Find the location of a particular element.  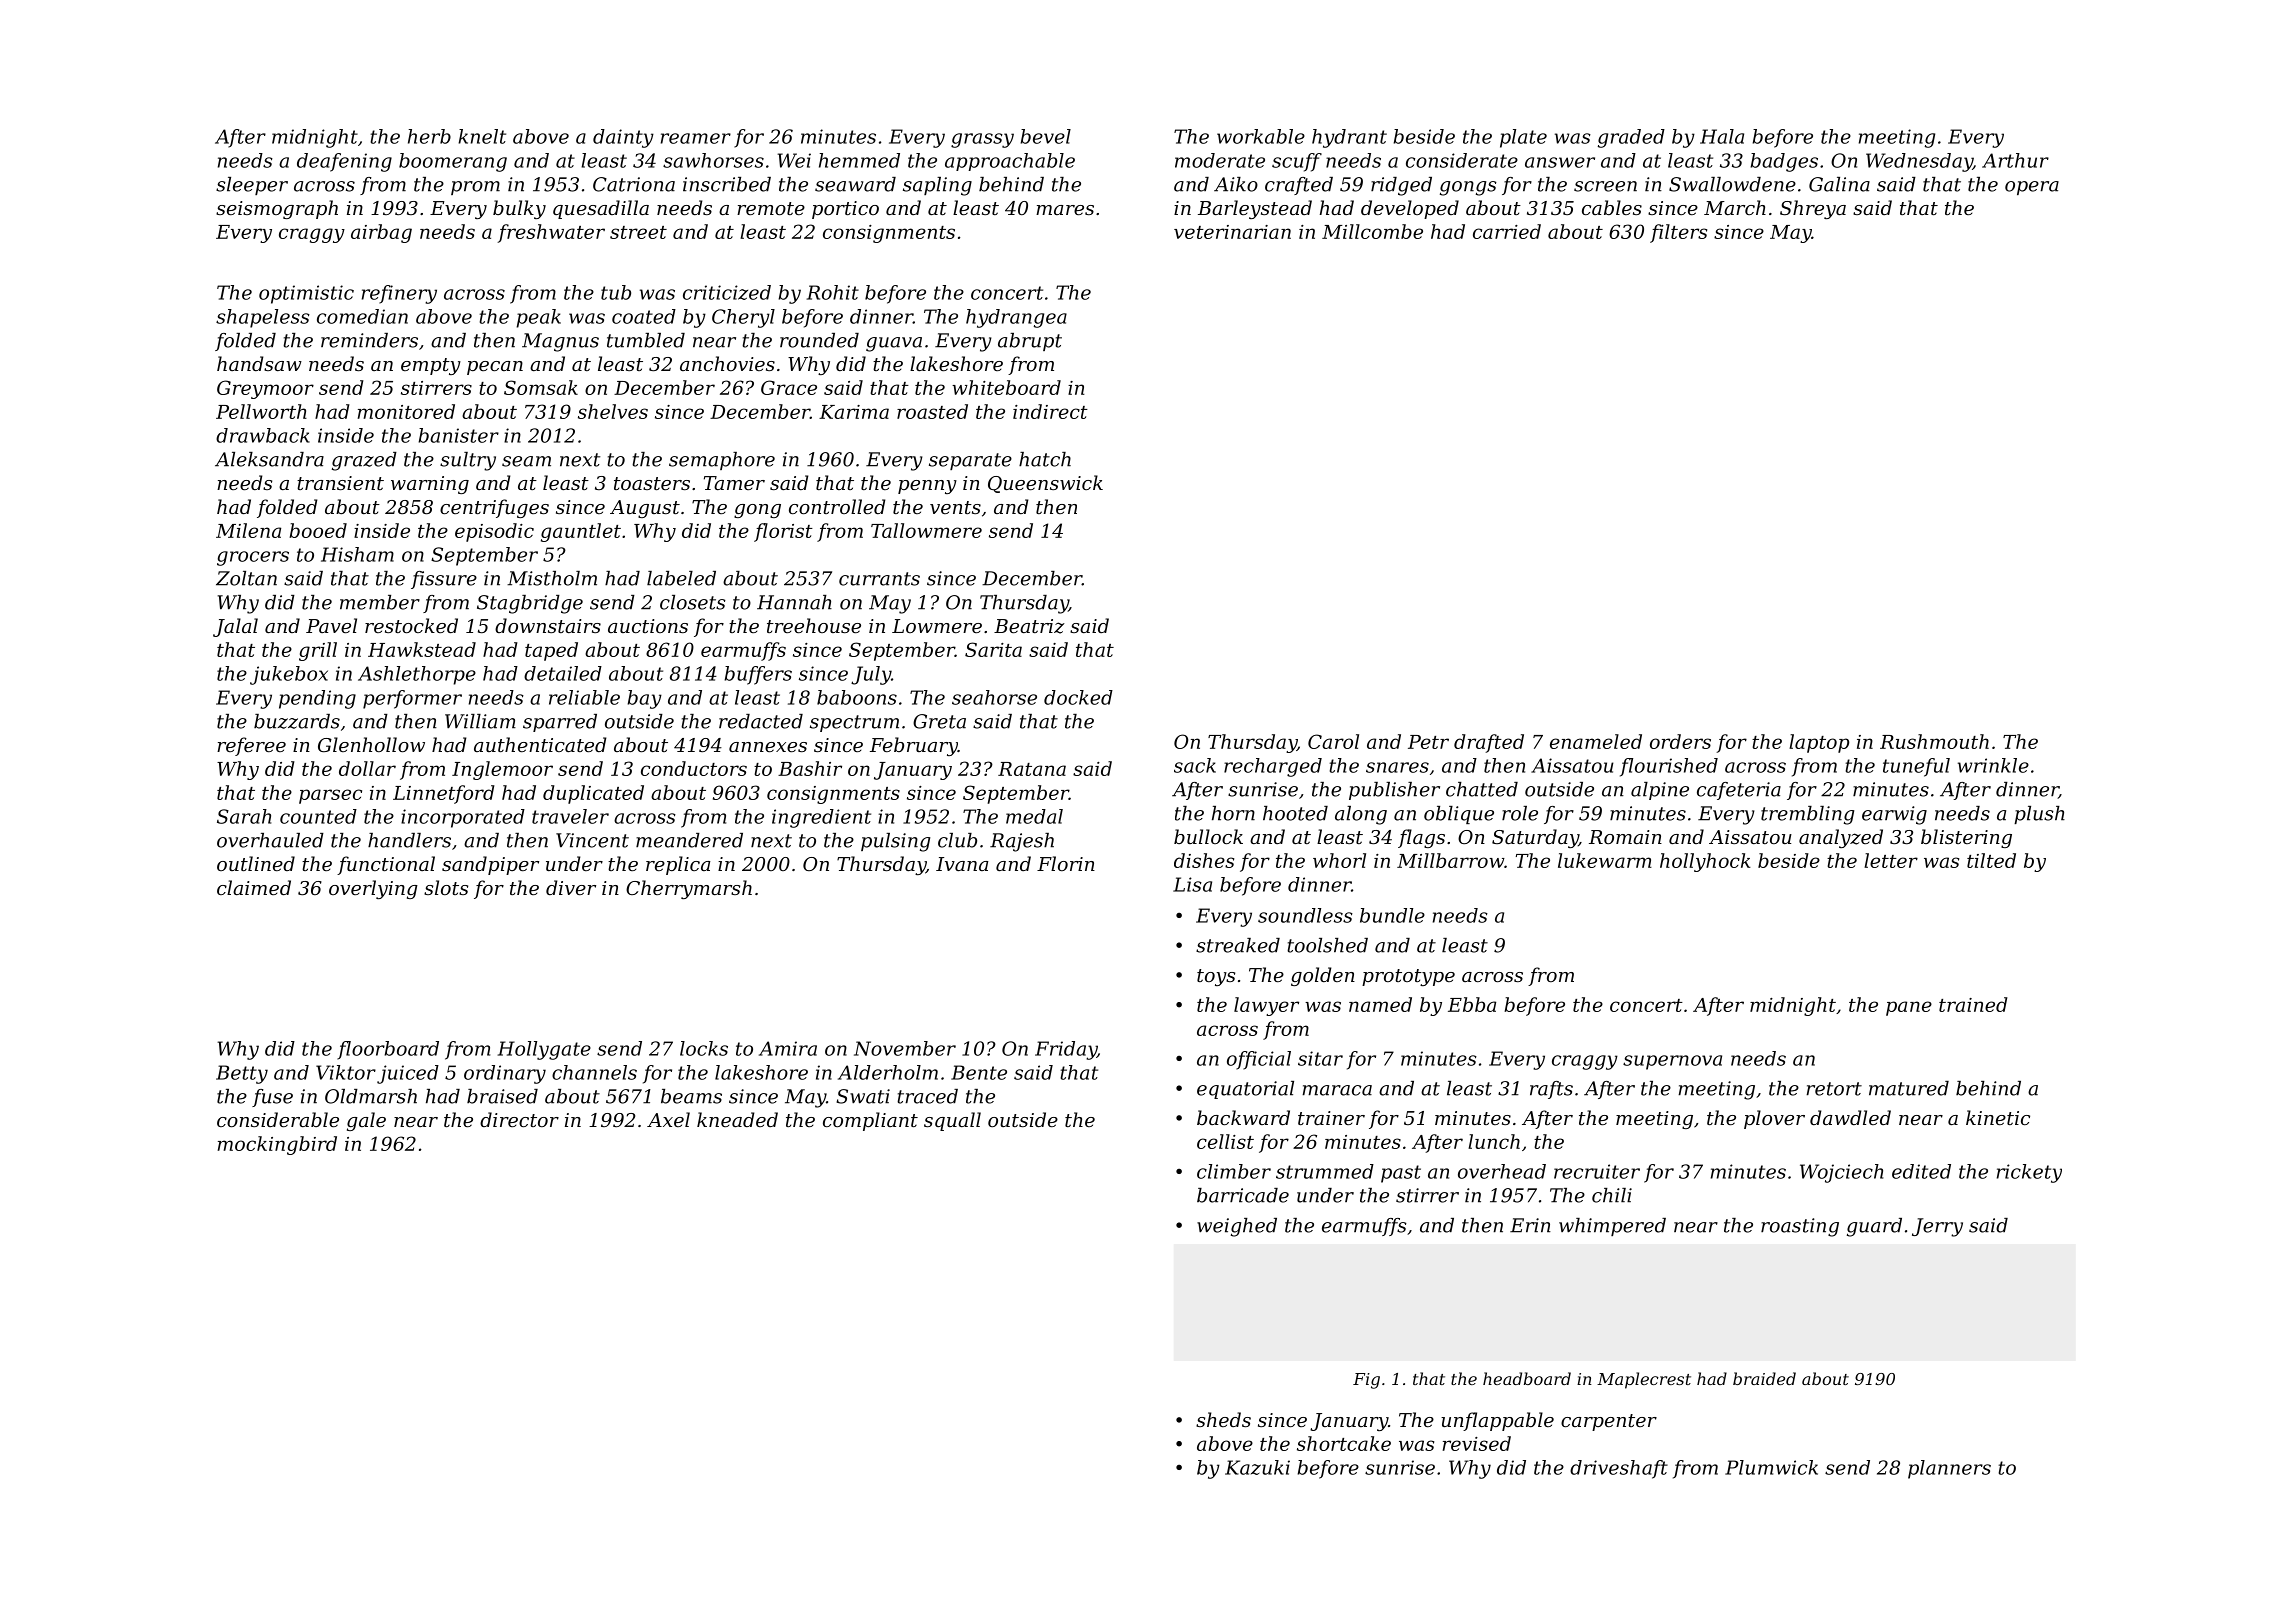

Kazuki is located at coordinates (1257, 1467).
